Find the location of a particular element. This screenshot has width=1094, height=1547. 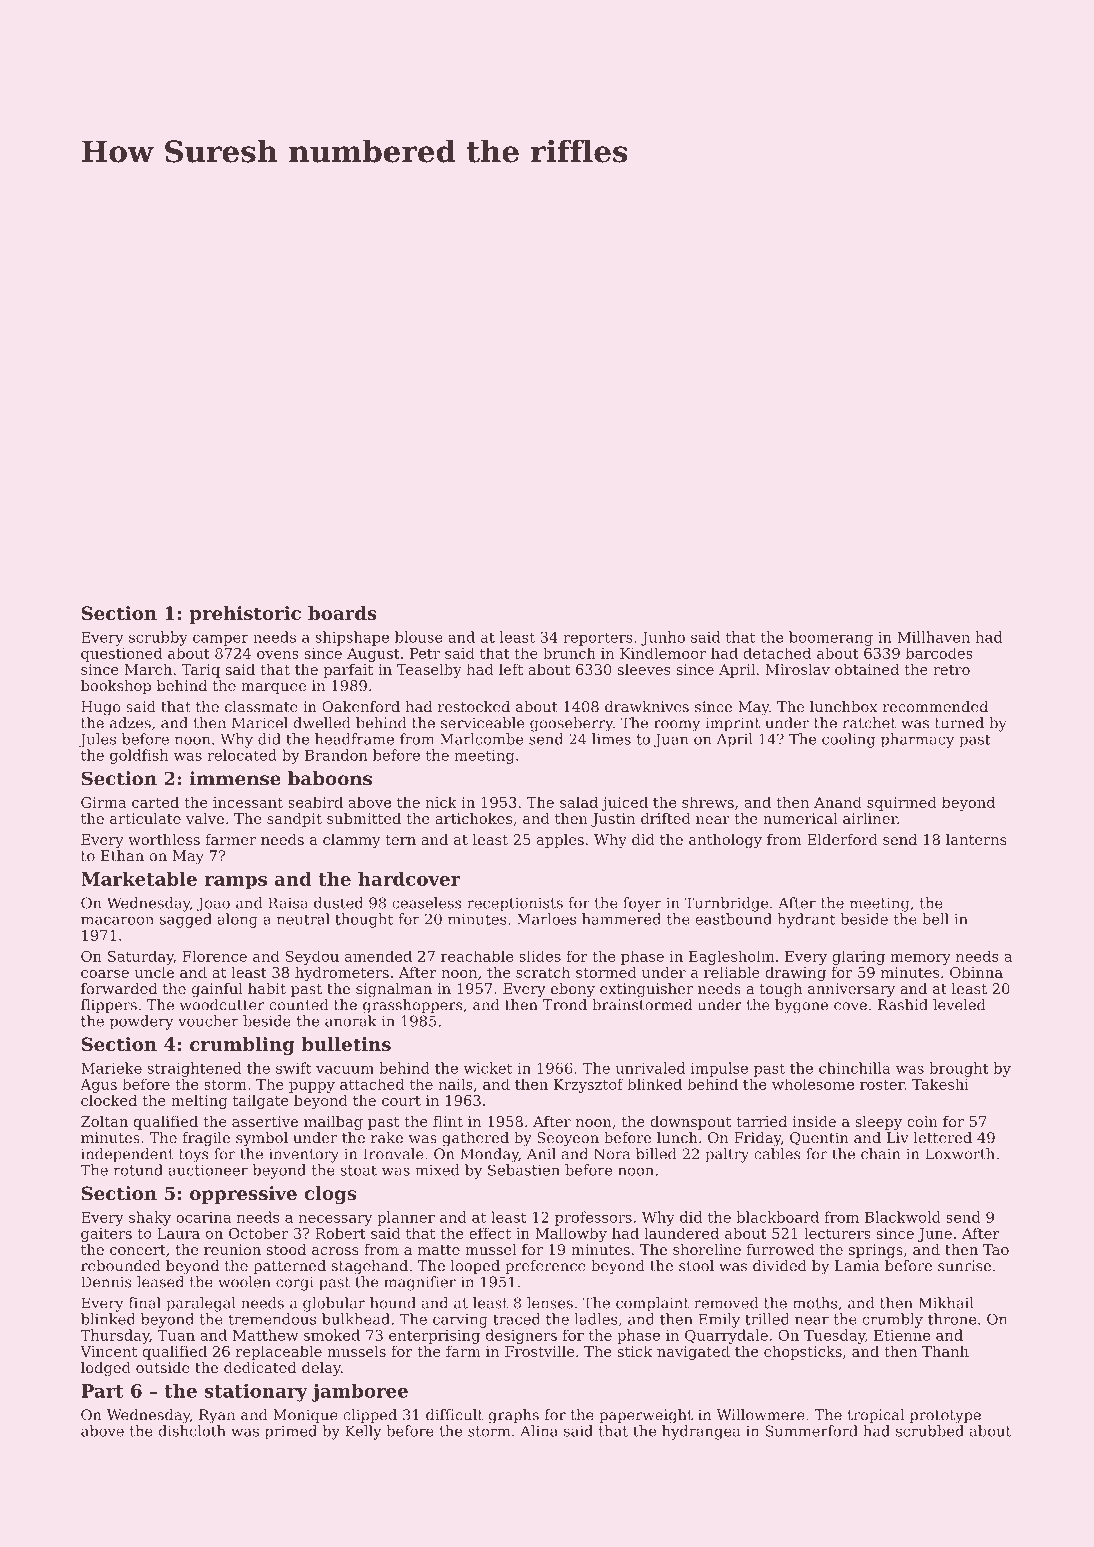

chinchilla is located at coordinates (854, 1068).
